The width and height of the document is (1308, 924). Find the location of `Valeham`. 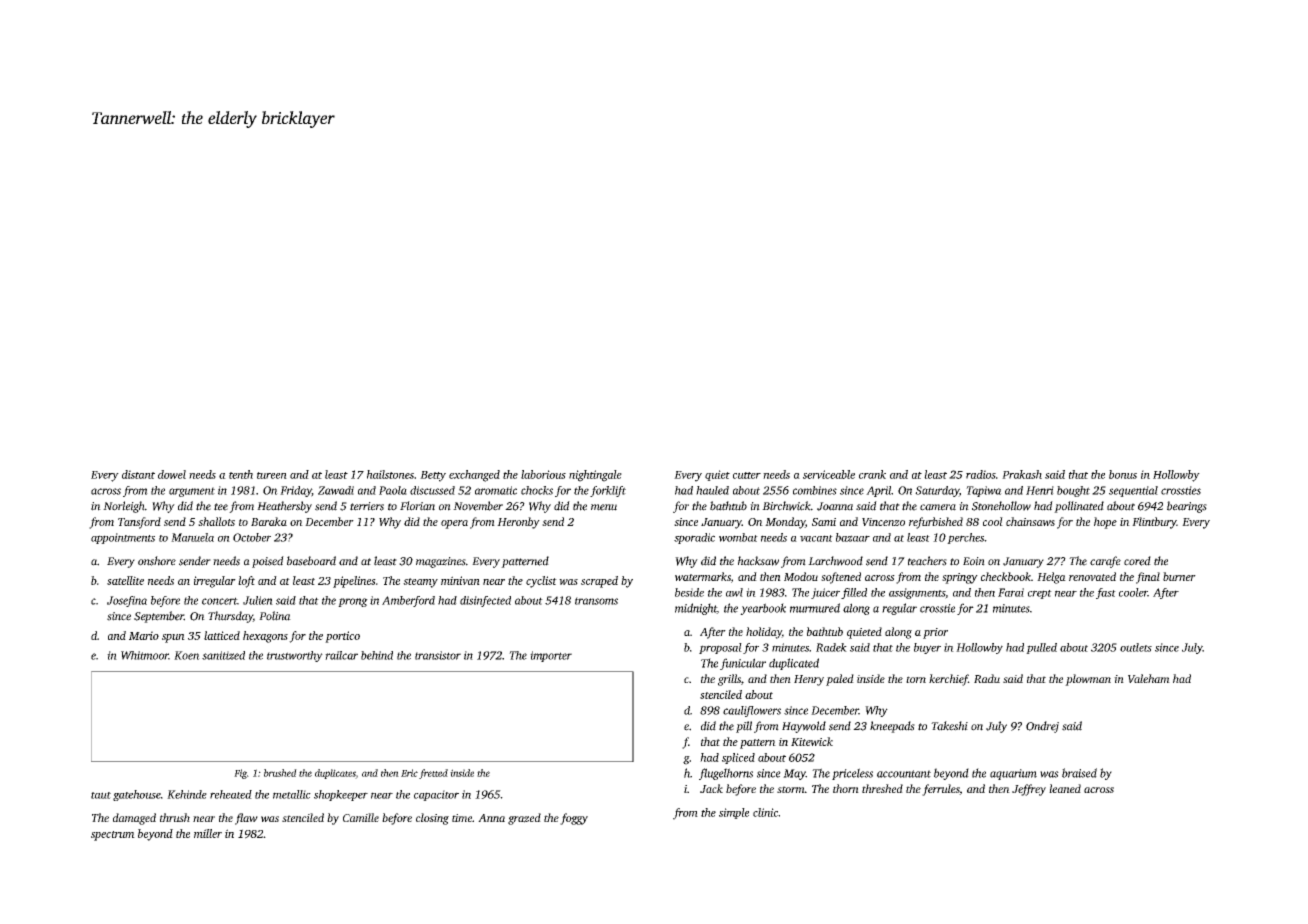

Valeham is located at coordinates (1149, 678).
